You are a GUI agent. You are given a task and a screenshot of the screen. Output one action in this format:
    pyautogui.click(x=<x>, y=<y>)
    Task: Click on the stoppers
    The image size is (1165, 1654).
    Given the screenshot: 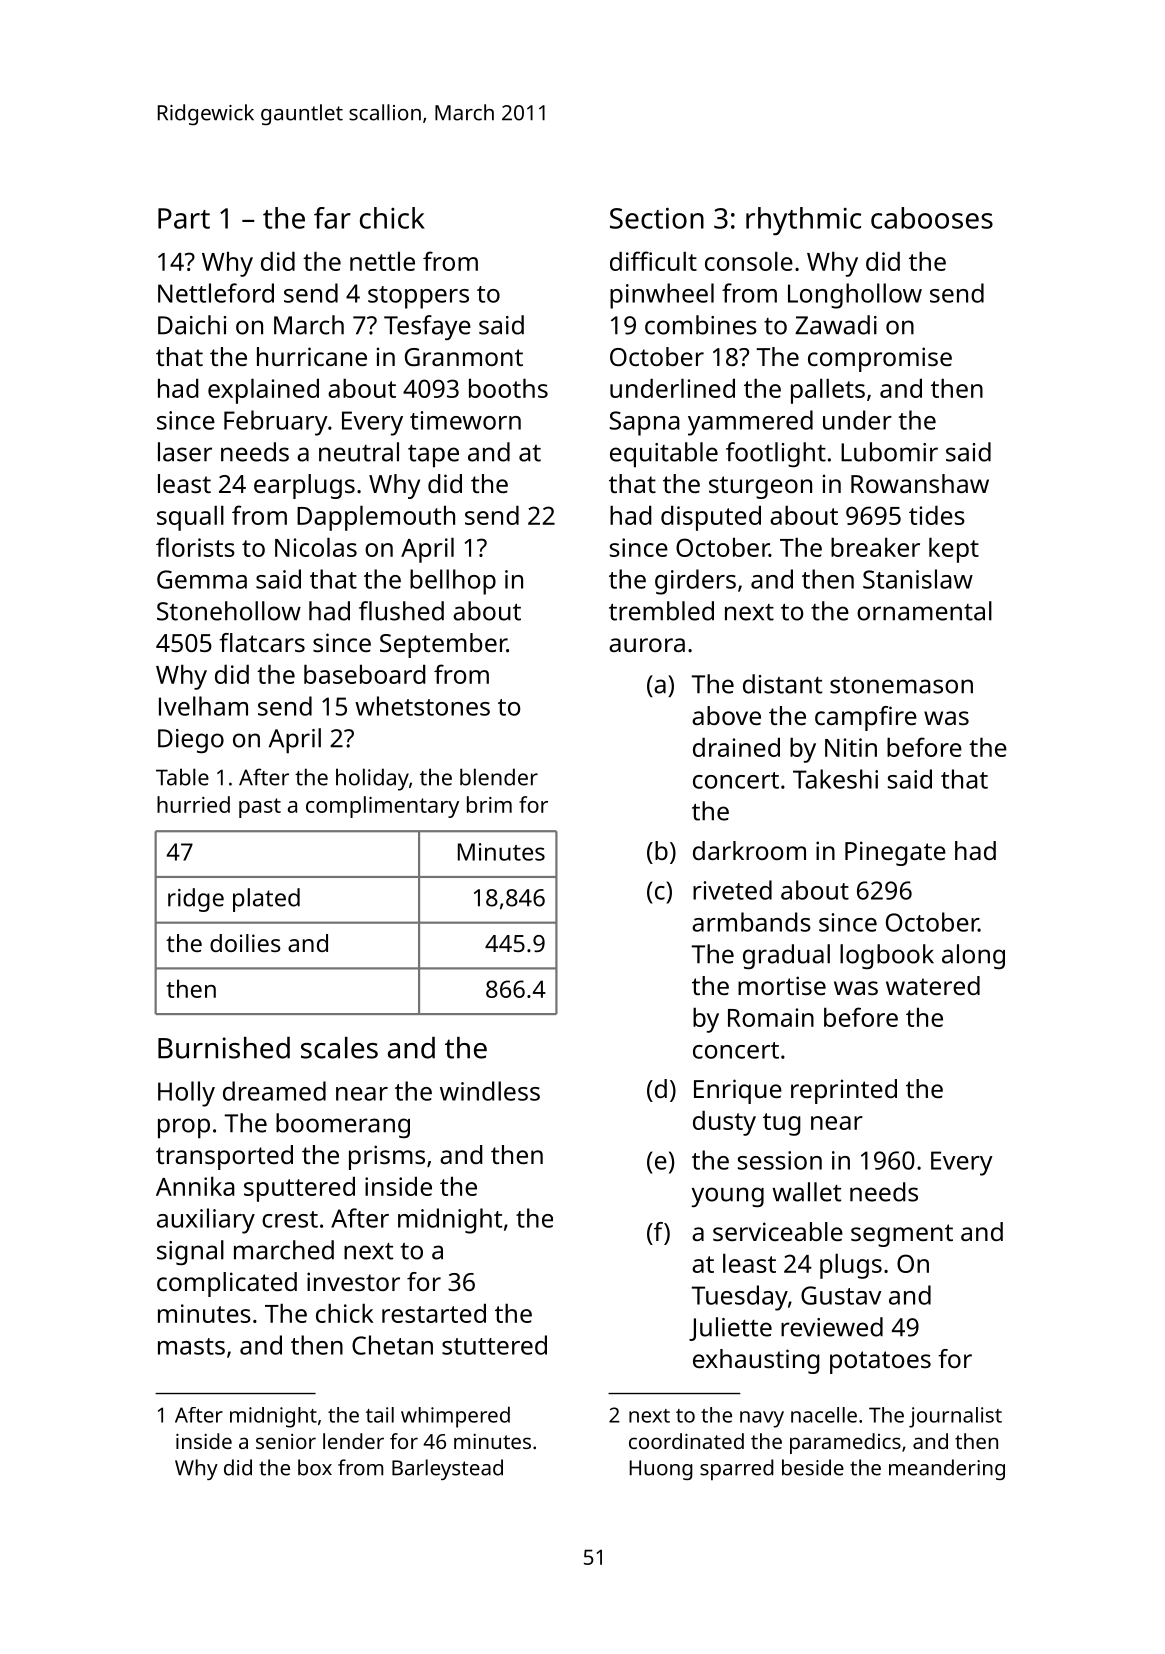 What is the action you would take?
    pyautogui.click(x=418, y=297)
